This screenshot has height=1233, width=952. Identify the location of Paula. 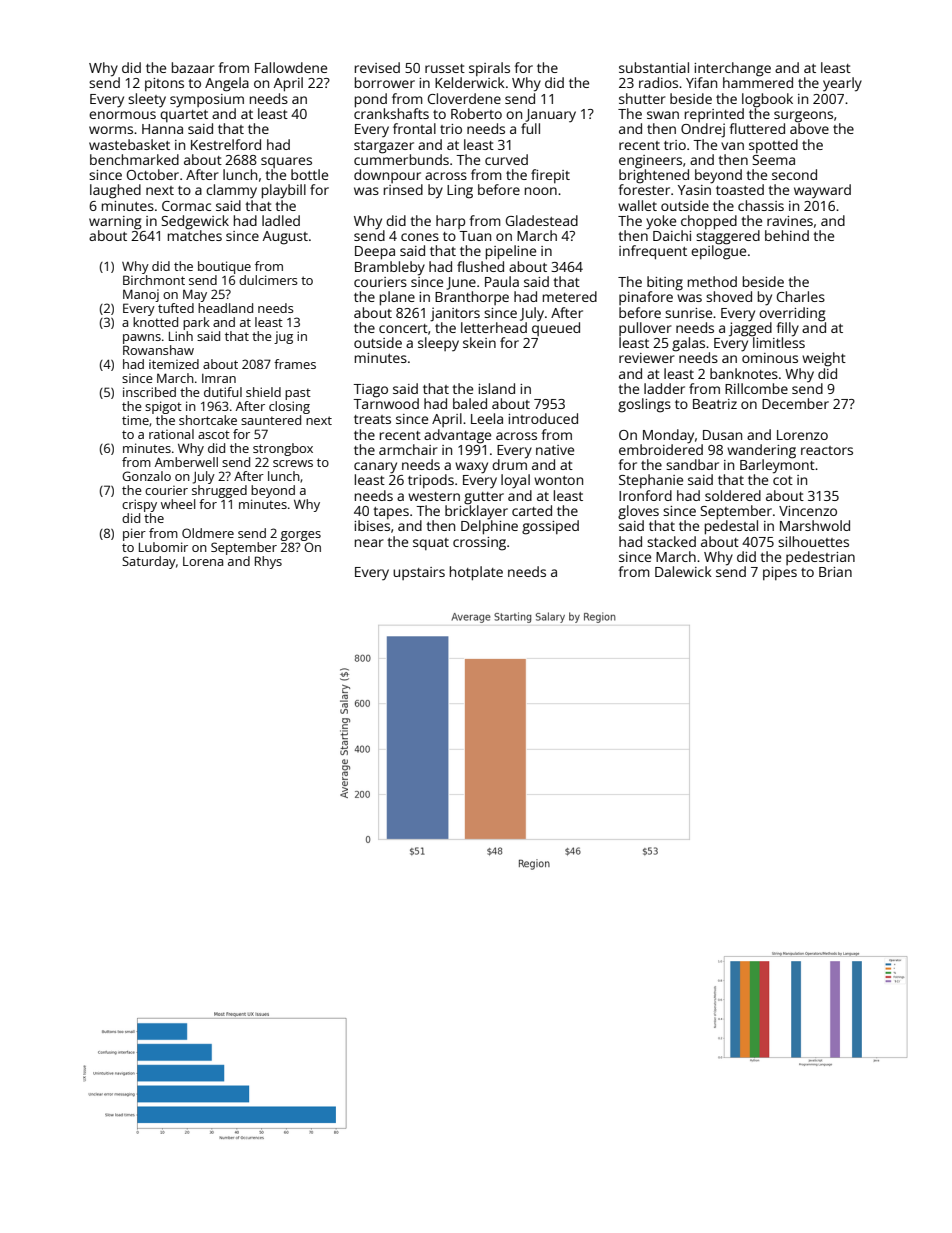
(502, 281).
